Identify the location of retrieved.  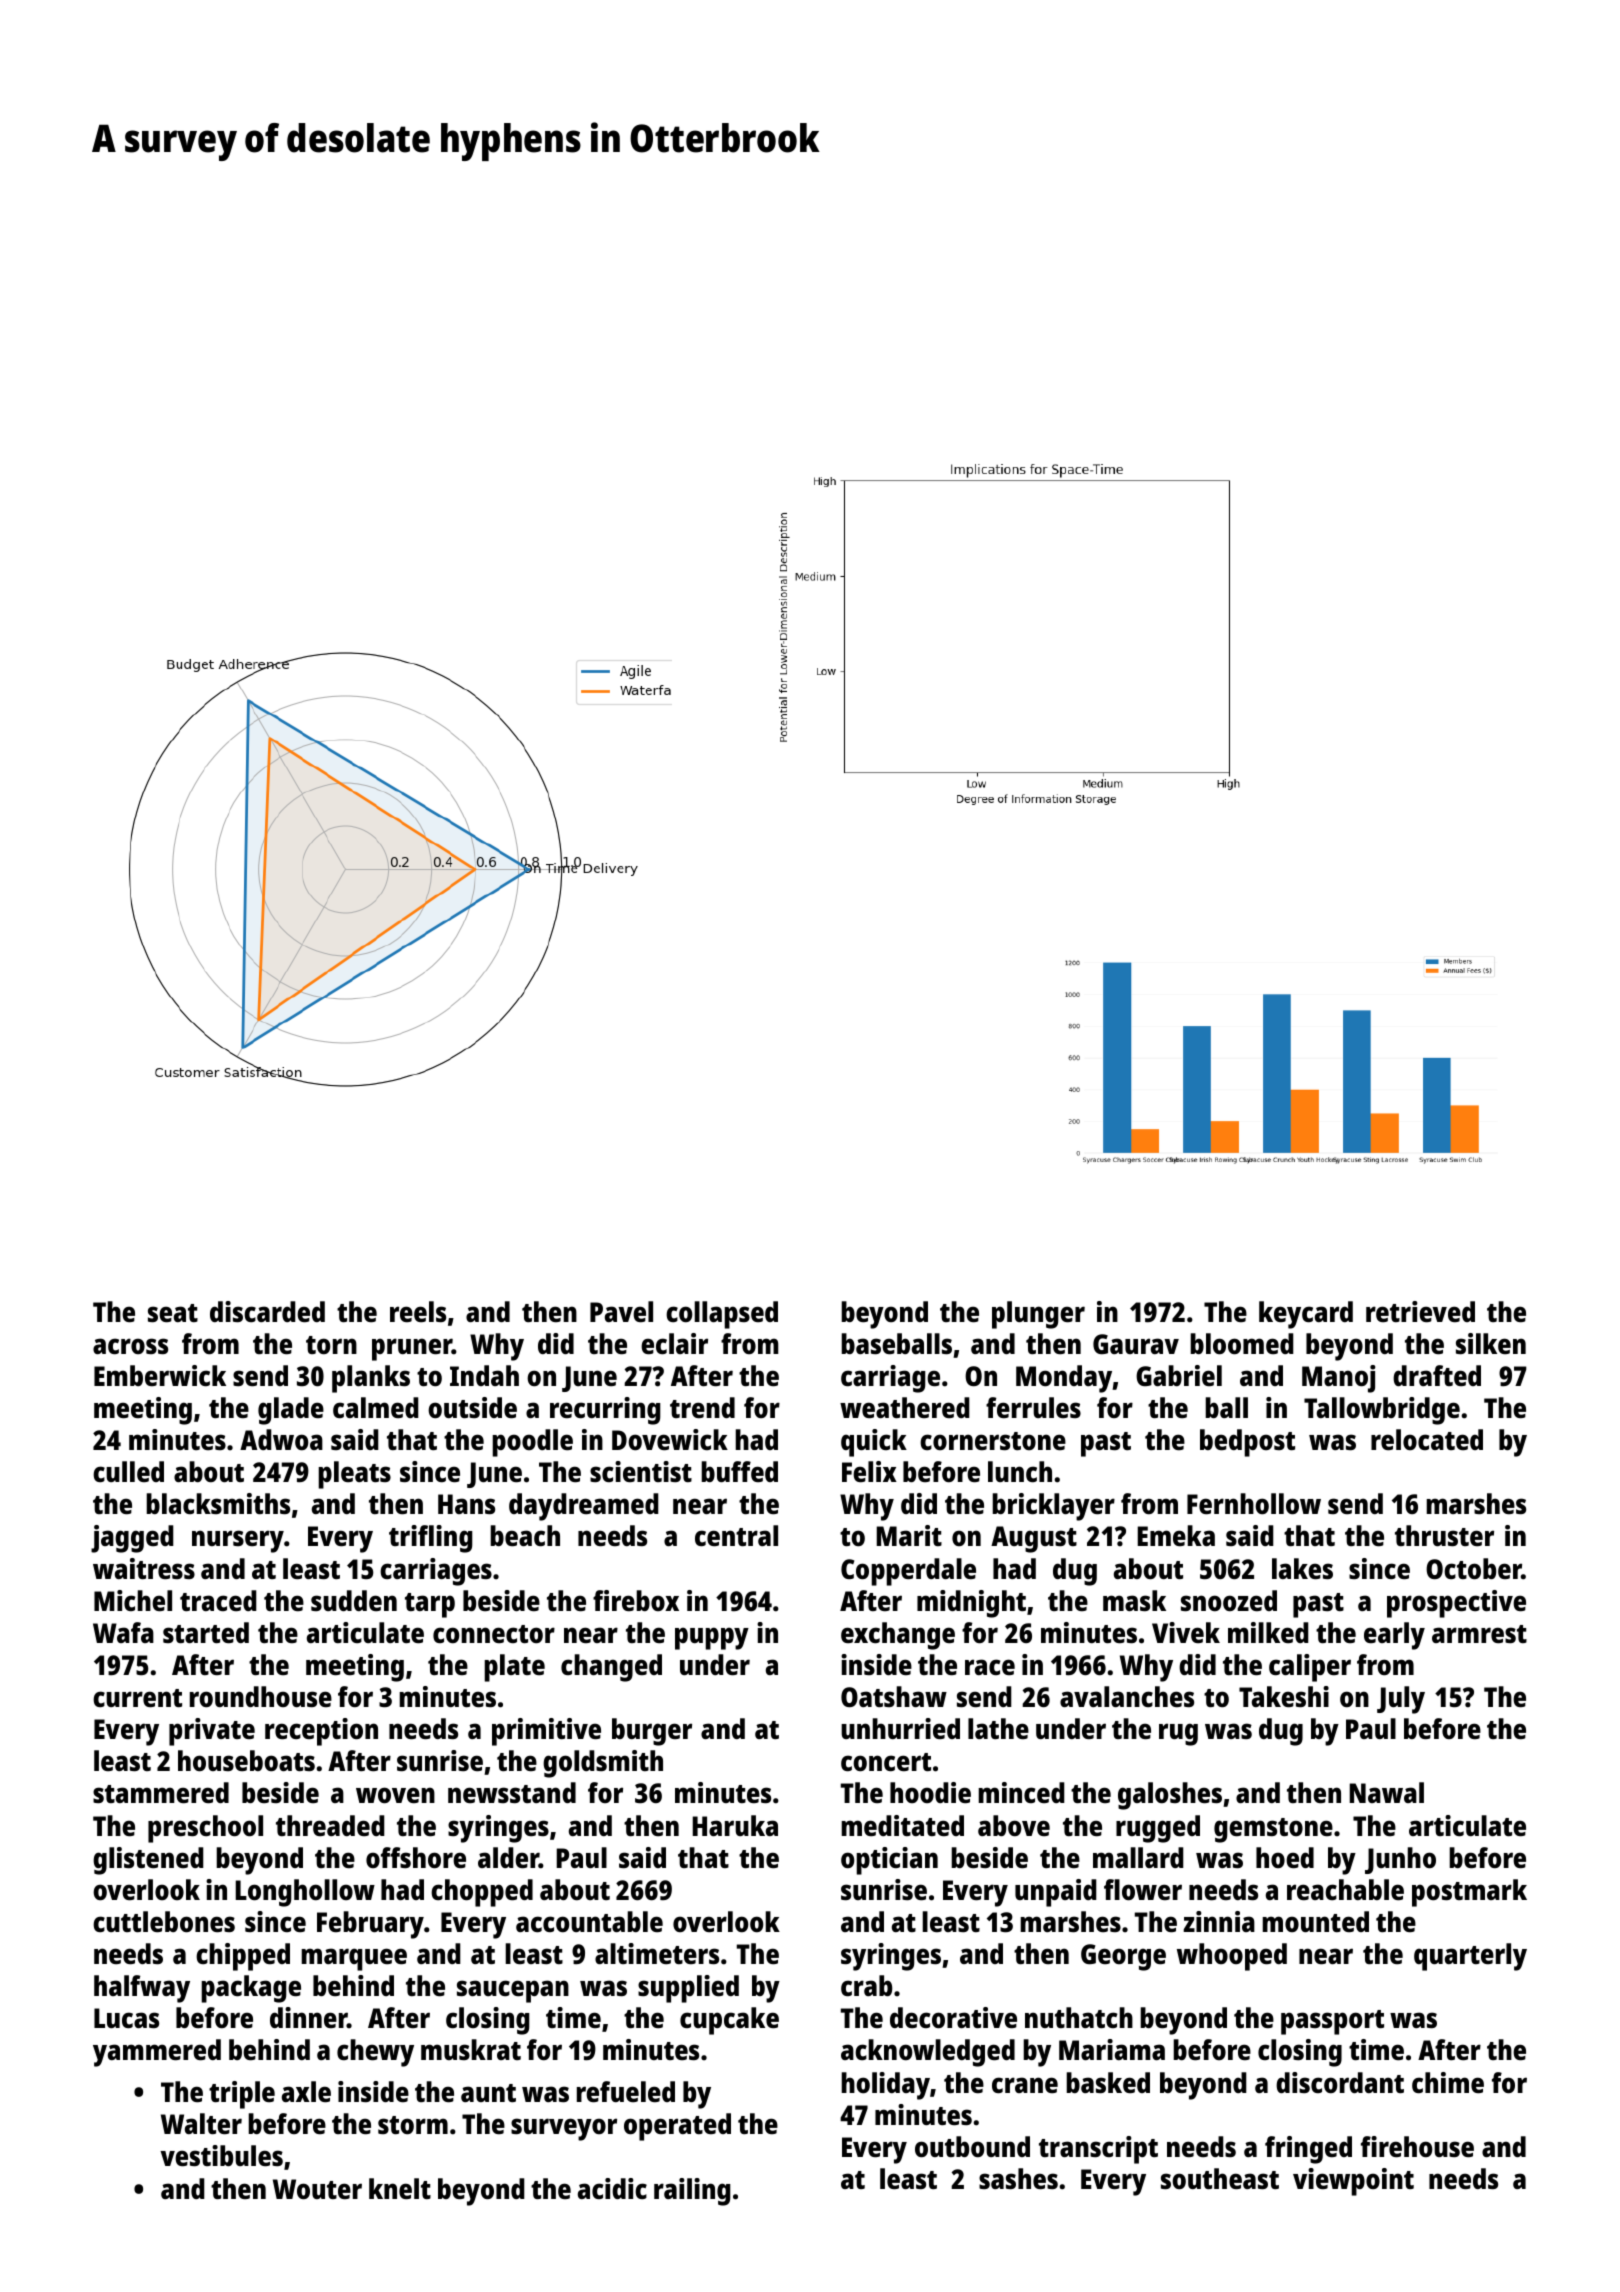
(1420, 1312).
